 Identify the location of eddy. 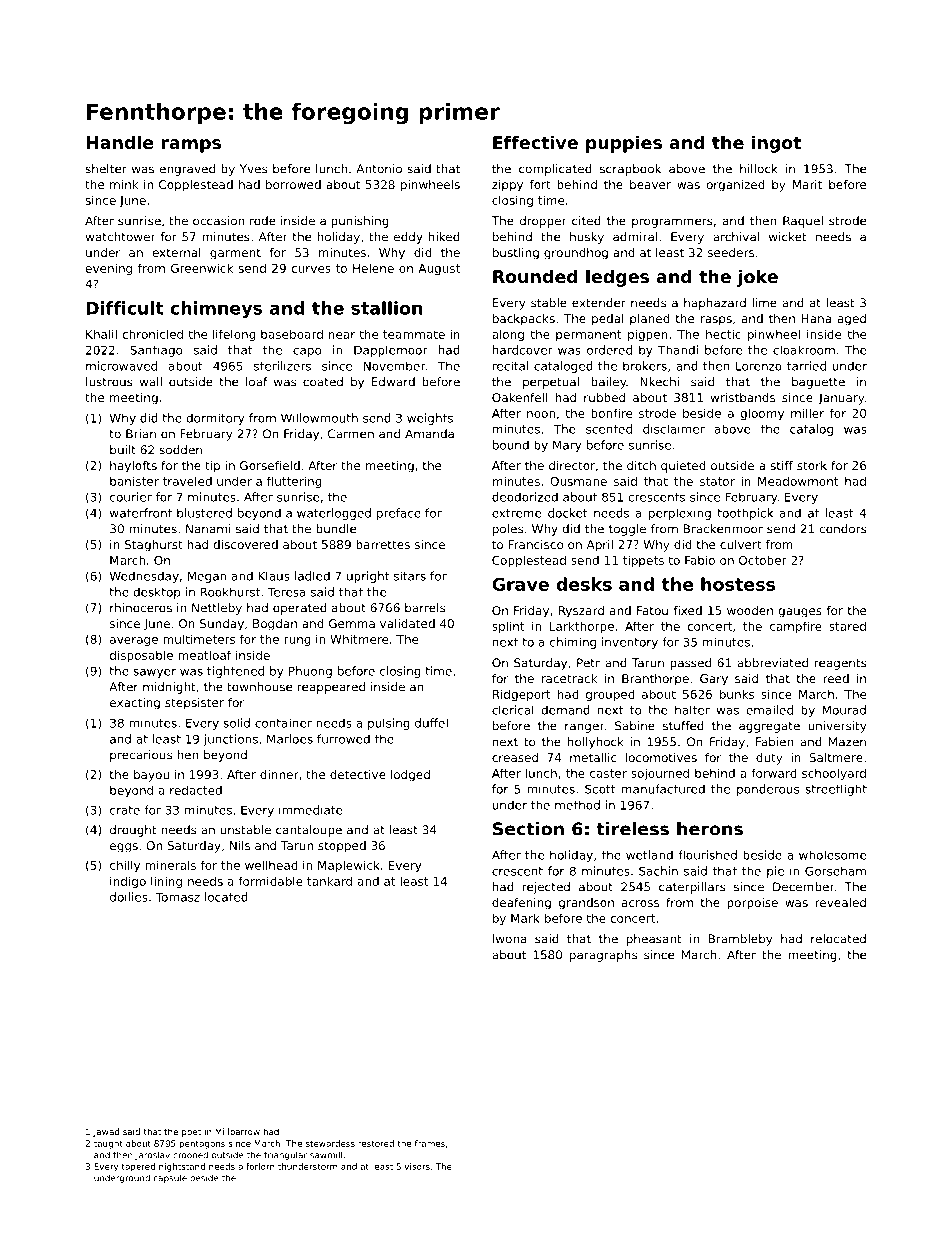
(408, 238).
